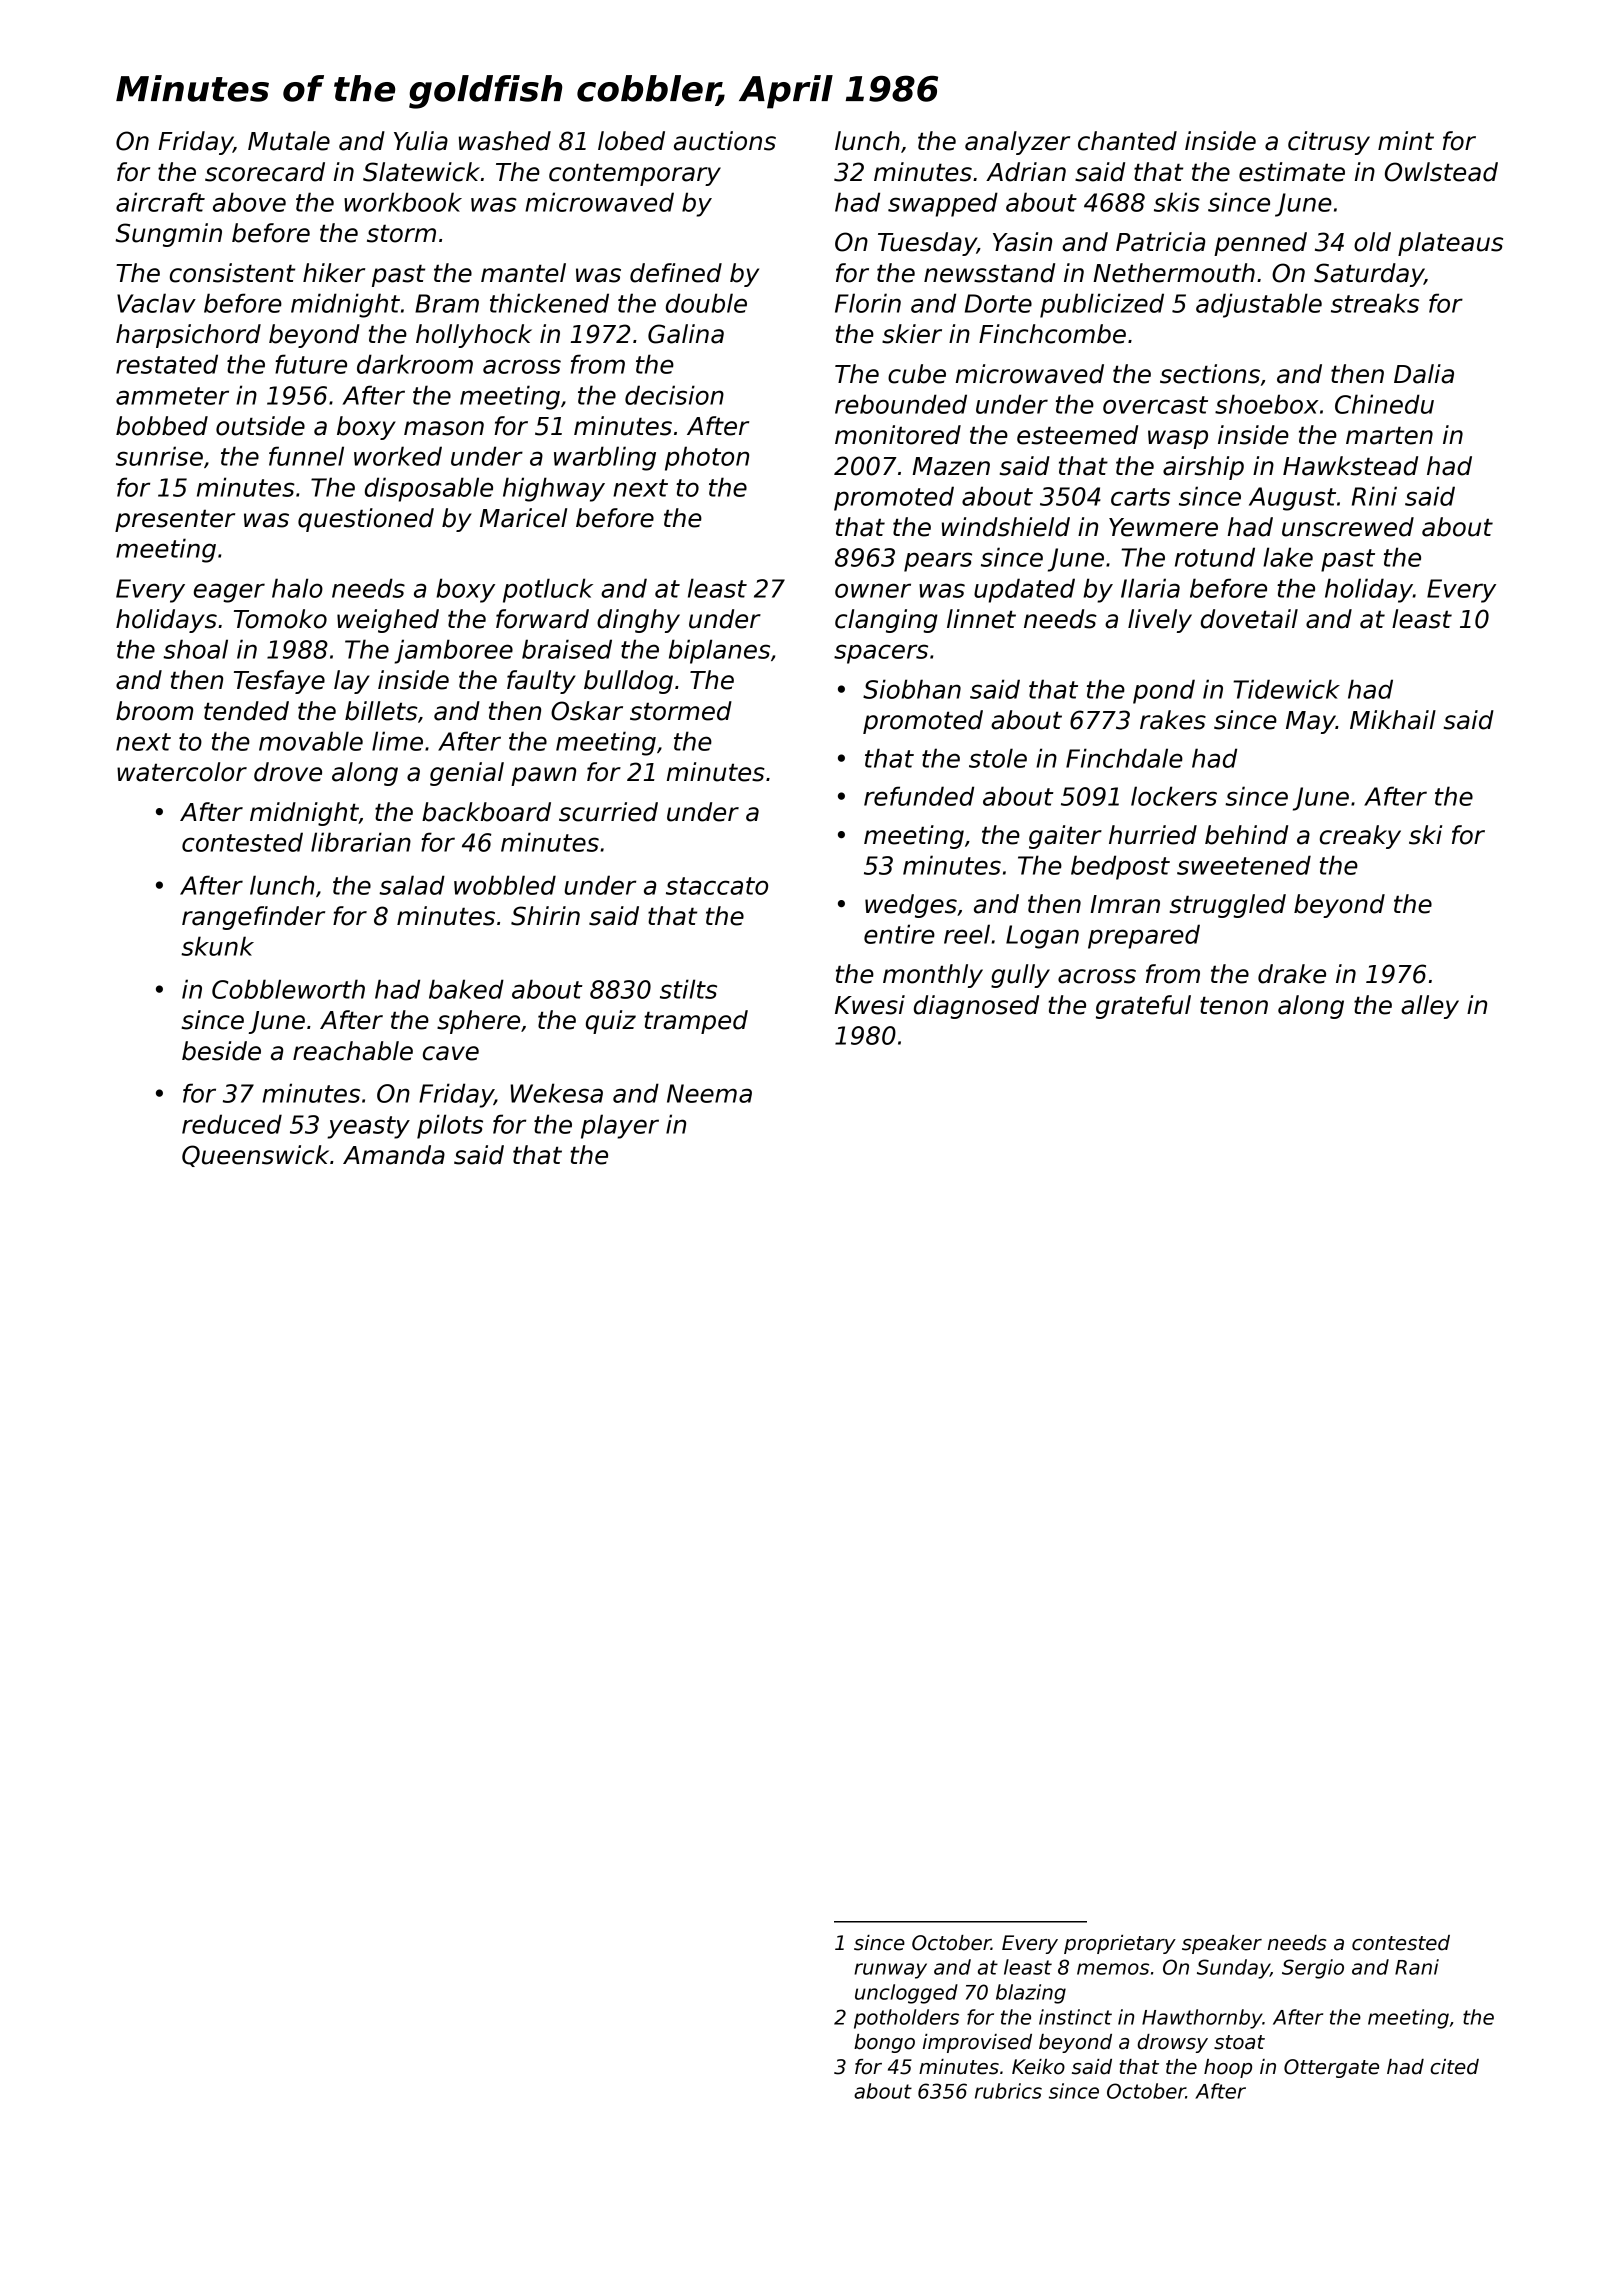 Image resolution: width=1620 pixels, height=2292 pixels. Describe the element at coordinates (911, 906) in the document. I see `wedges` at that location.
